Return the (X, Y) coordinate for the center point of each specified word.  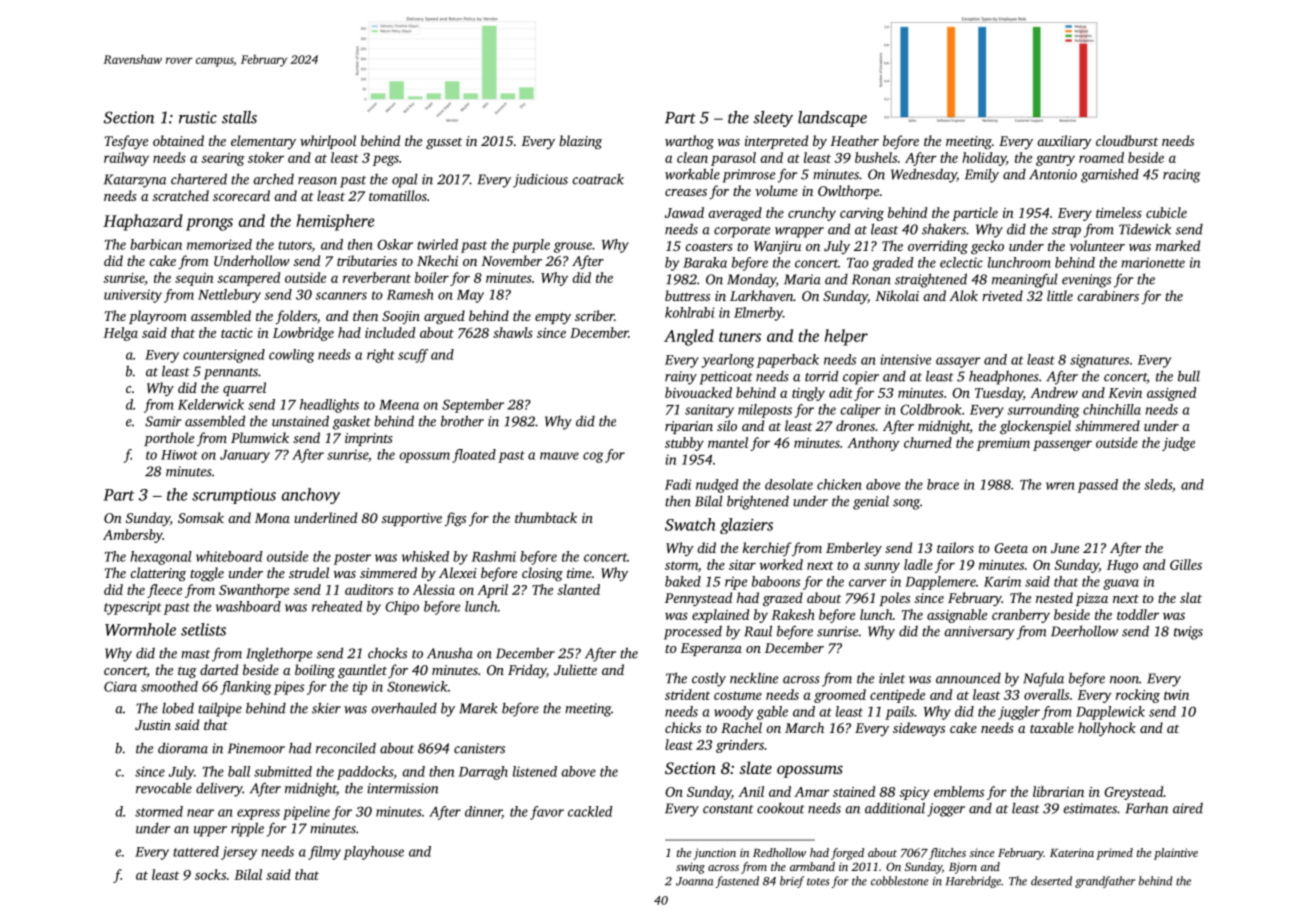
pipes (289, 688)
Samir (163, 421)
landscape (832, 119)
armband (812, 866)
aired (1188, 808)
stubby (684, 444)
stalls (239, 117)
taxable (1052, 727)
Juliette (575, 669)
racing (1181, 176)
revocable (164, 788)
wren (1060, 486)
